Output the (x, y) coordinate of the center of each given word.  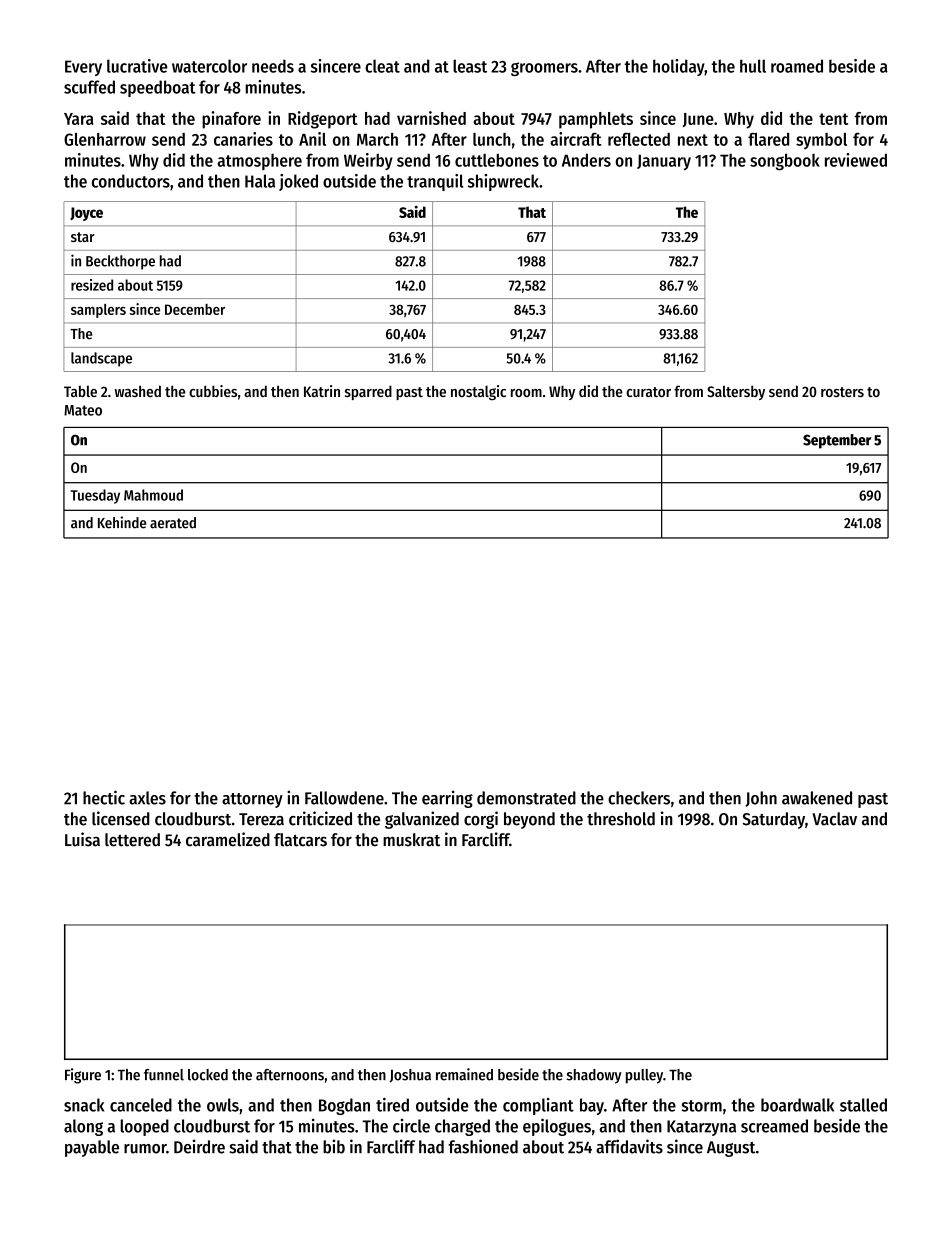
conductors (131, 181)
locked (208, 1075)
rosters (842, 392)
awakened (817, 798)
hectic (104, 797)
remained (464, 1074)
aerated (173, 523)
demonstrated (526, 798)
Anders (586, 160)
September (837, 441)
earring (447, 799)
